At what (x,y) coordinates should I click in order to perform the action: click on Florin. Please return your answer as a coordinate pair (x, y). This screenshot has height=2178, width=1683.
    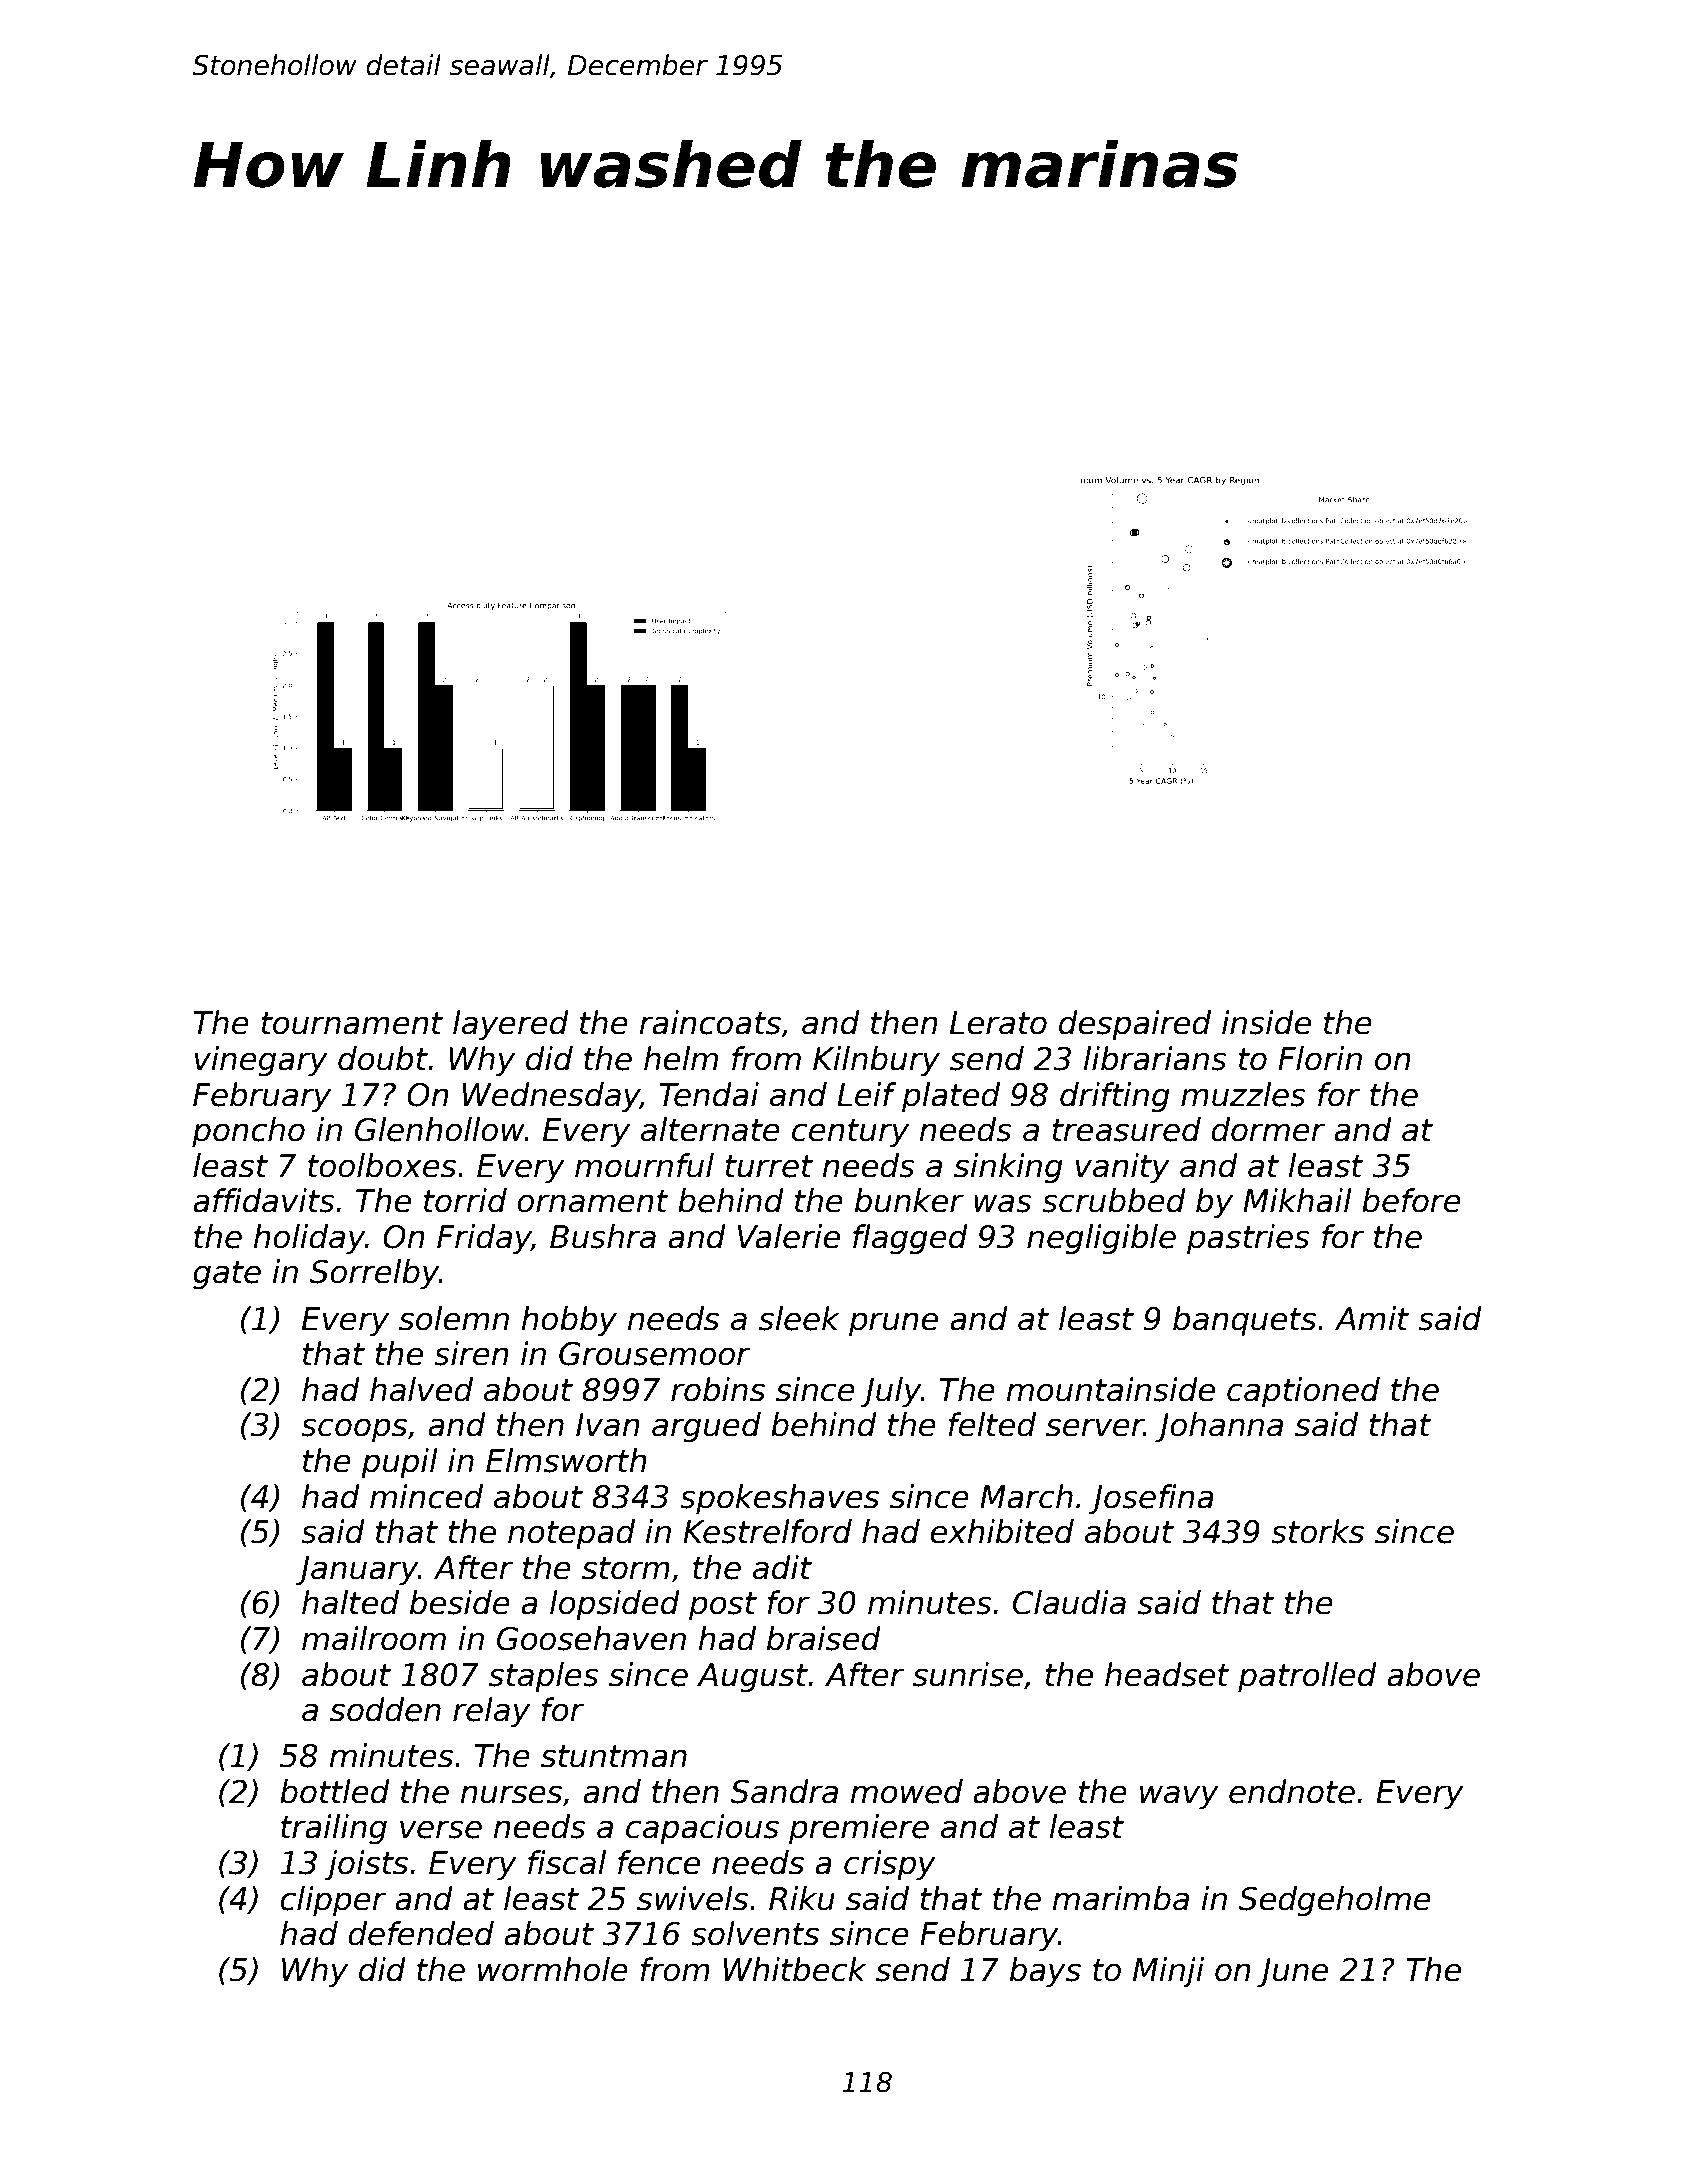
    Looking at the image, I should click on (1320, 1058).
